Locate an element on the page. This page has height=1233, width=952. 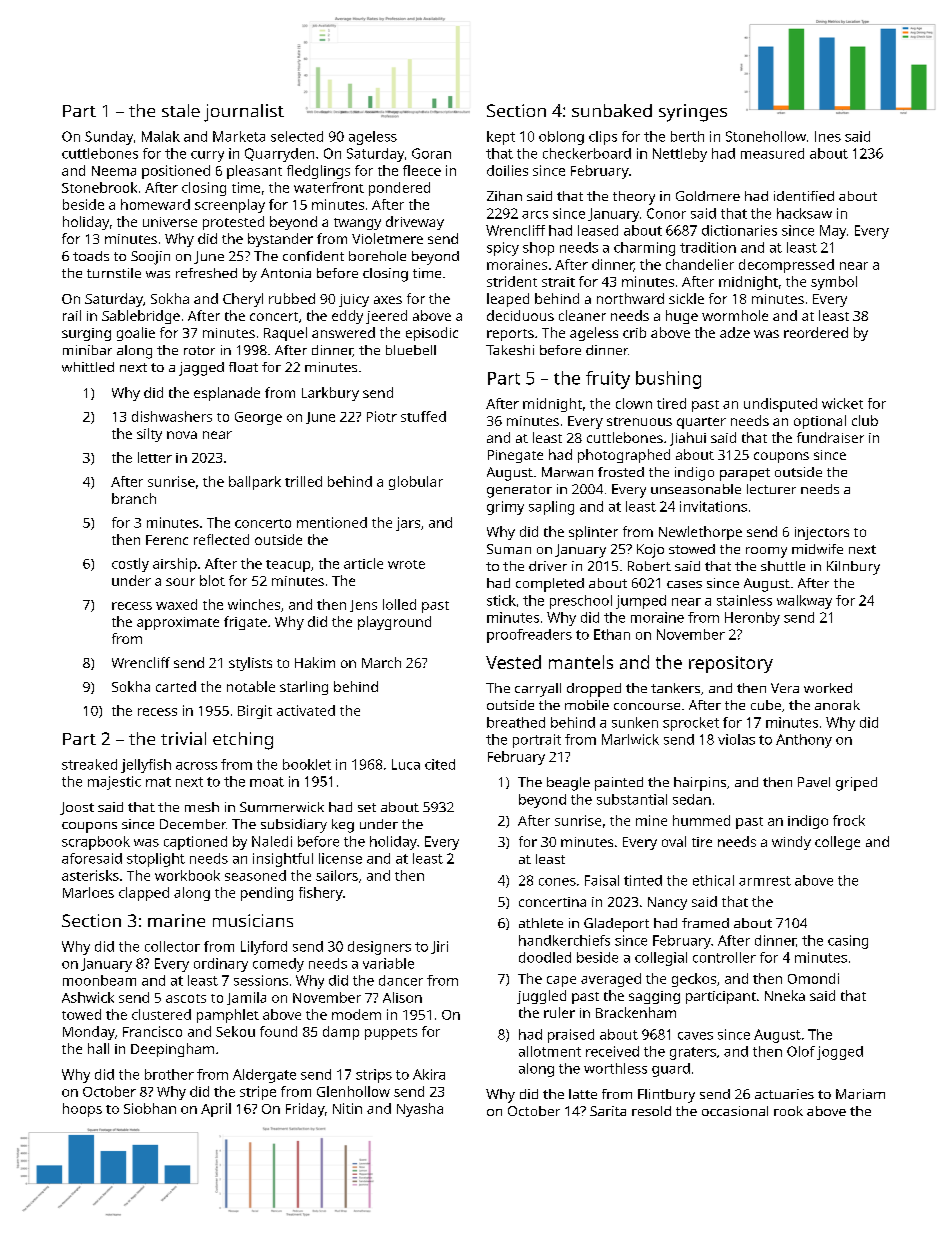
hoops is located at coordinates (82, 1110).
